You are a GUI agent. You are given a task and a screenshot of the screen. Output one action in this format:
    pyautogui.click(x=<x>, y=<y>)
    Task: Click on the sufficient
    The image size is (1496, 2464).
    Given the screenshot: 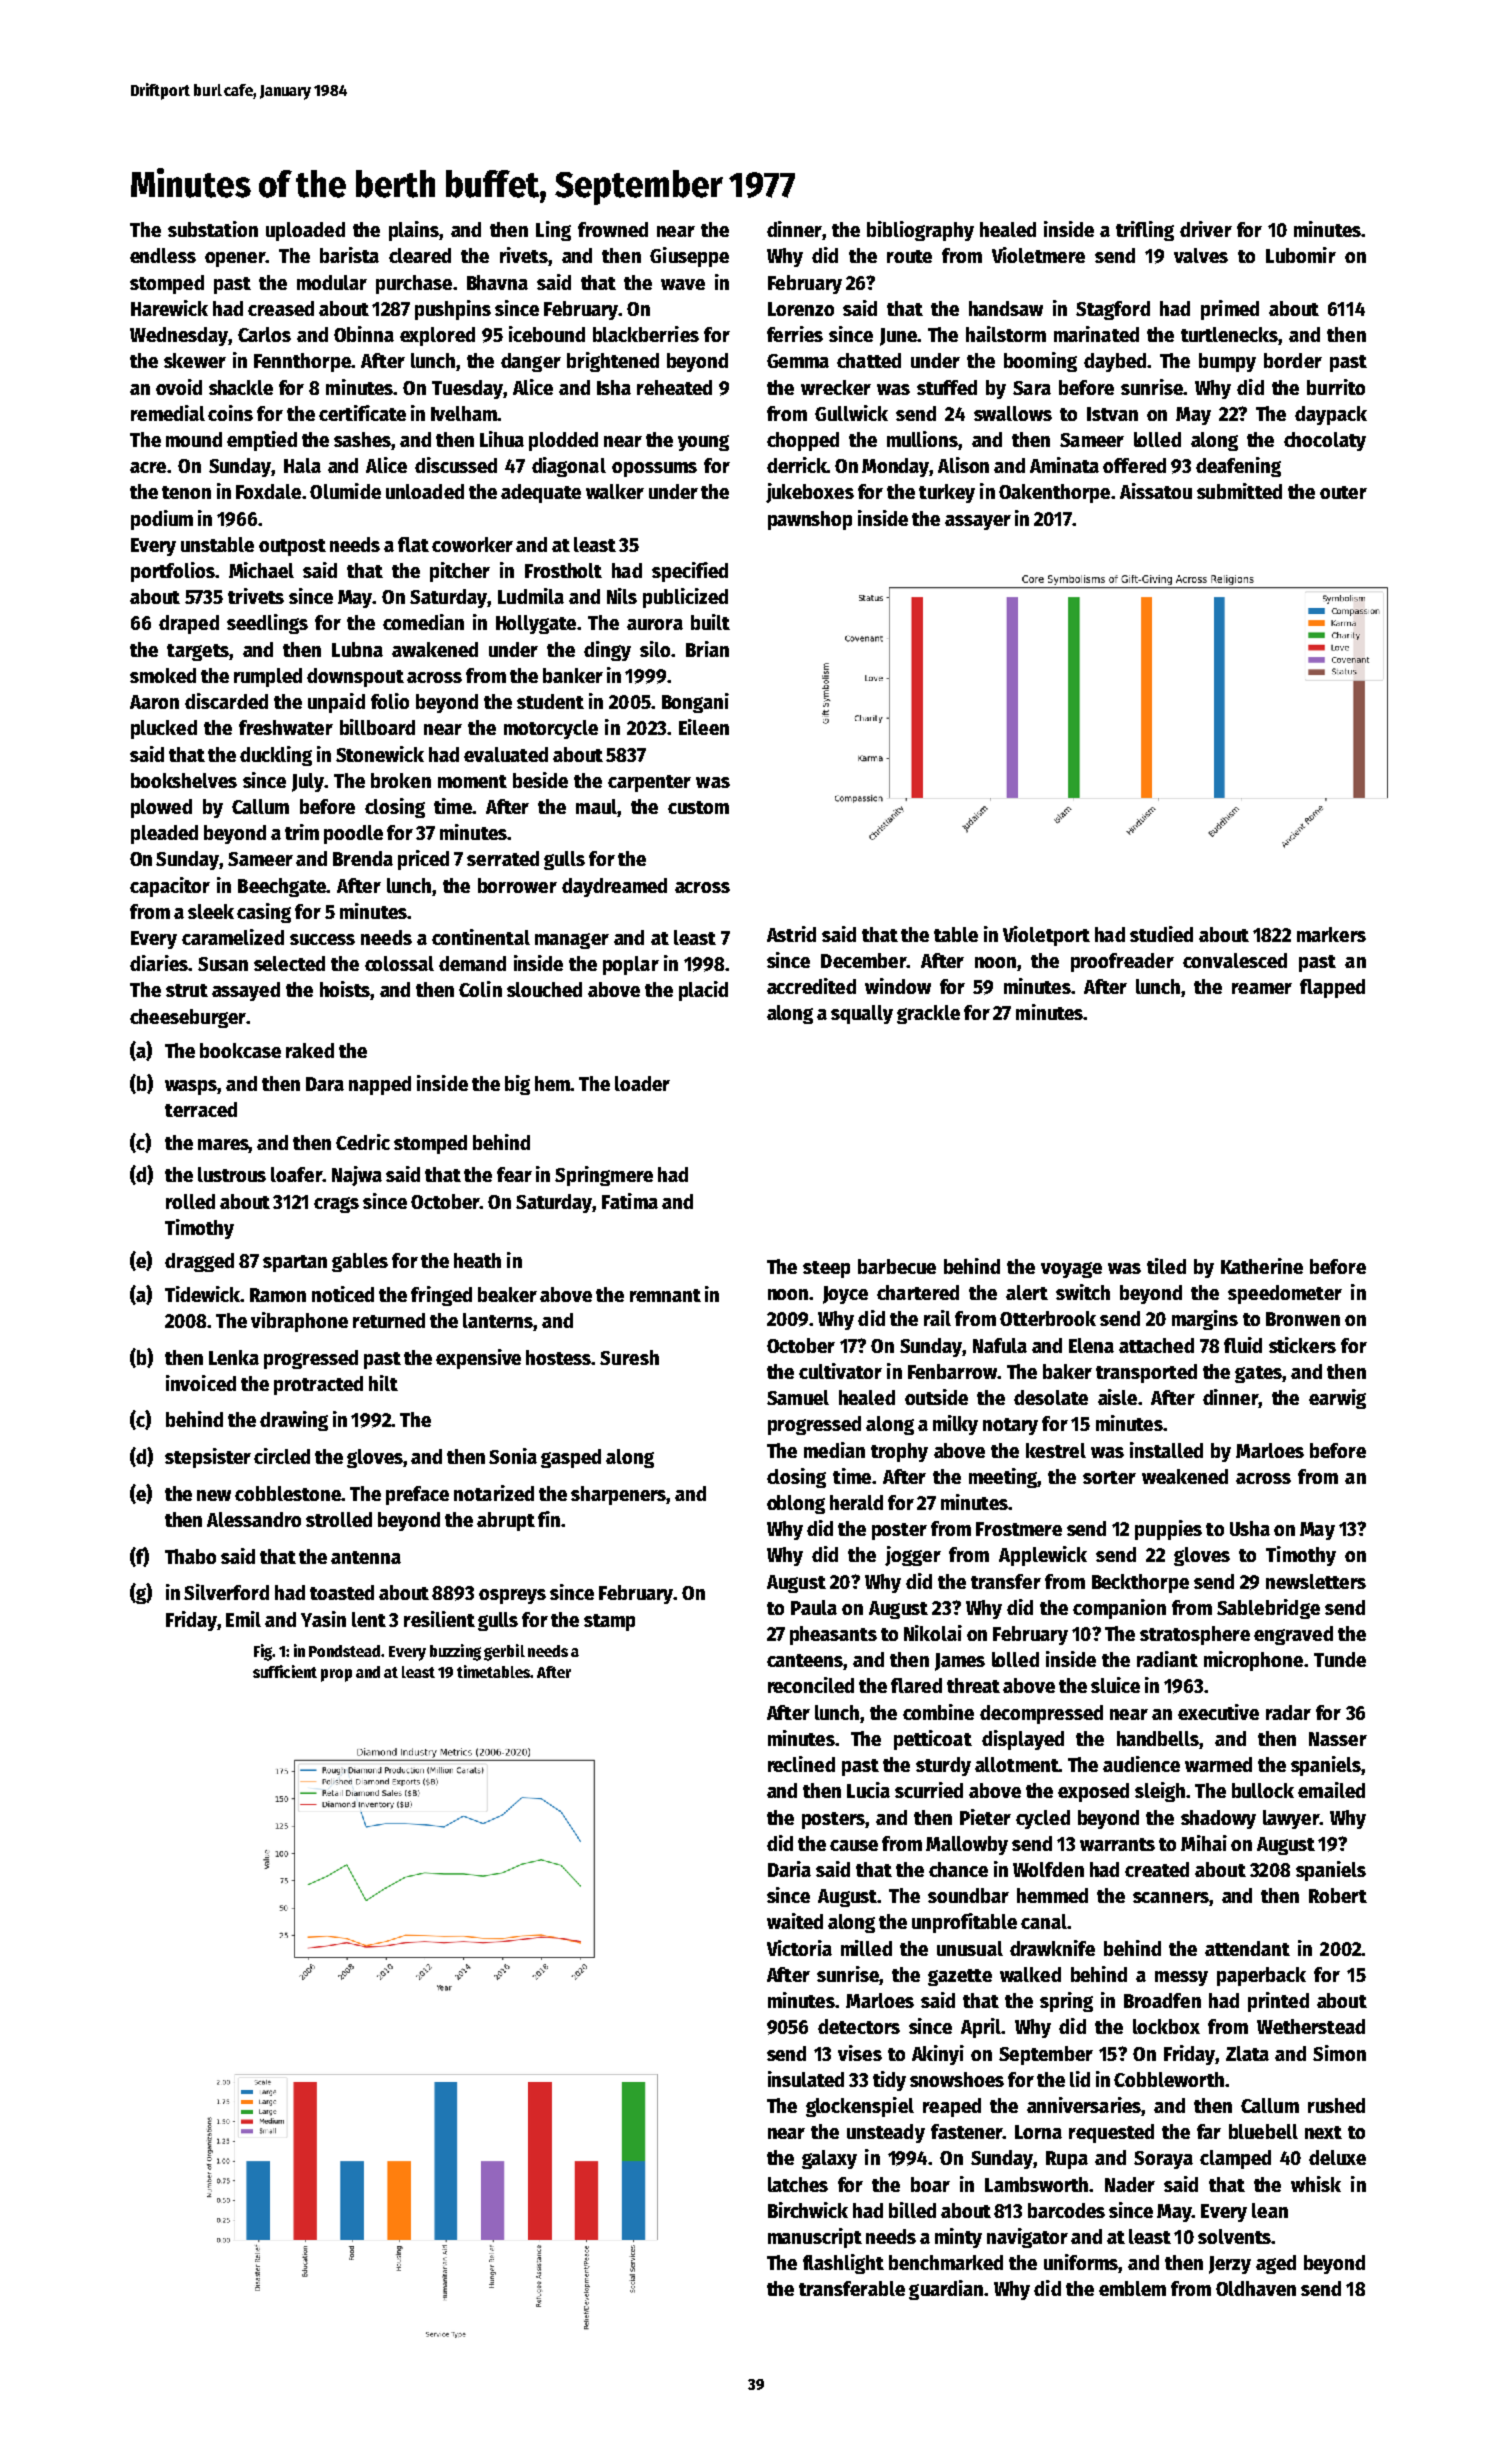 What is the action you would take?
    pyautogui.click(x=285, y=1671)
